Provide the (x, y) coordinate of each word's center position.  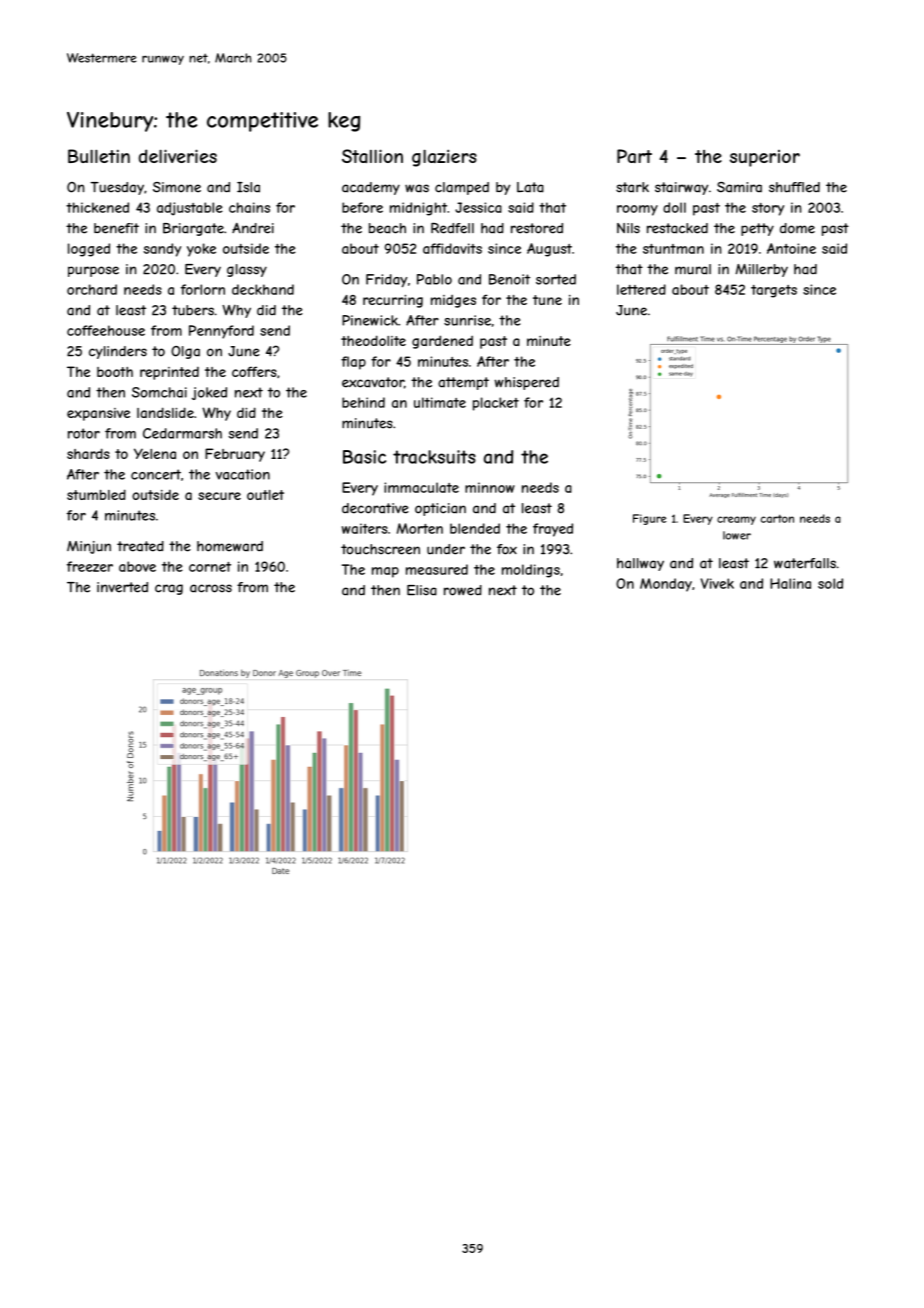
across (211, 588)
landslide (165, 412)
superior (765, 158)
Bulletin (99, 156)
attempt (463, 383)
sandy (162, 250)
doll (674, 207)
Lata (530, 187)
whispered (527, 383)
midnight (418, 209)
